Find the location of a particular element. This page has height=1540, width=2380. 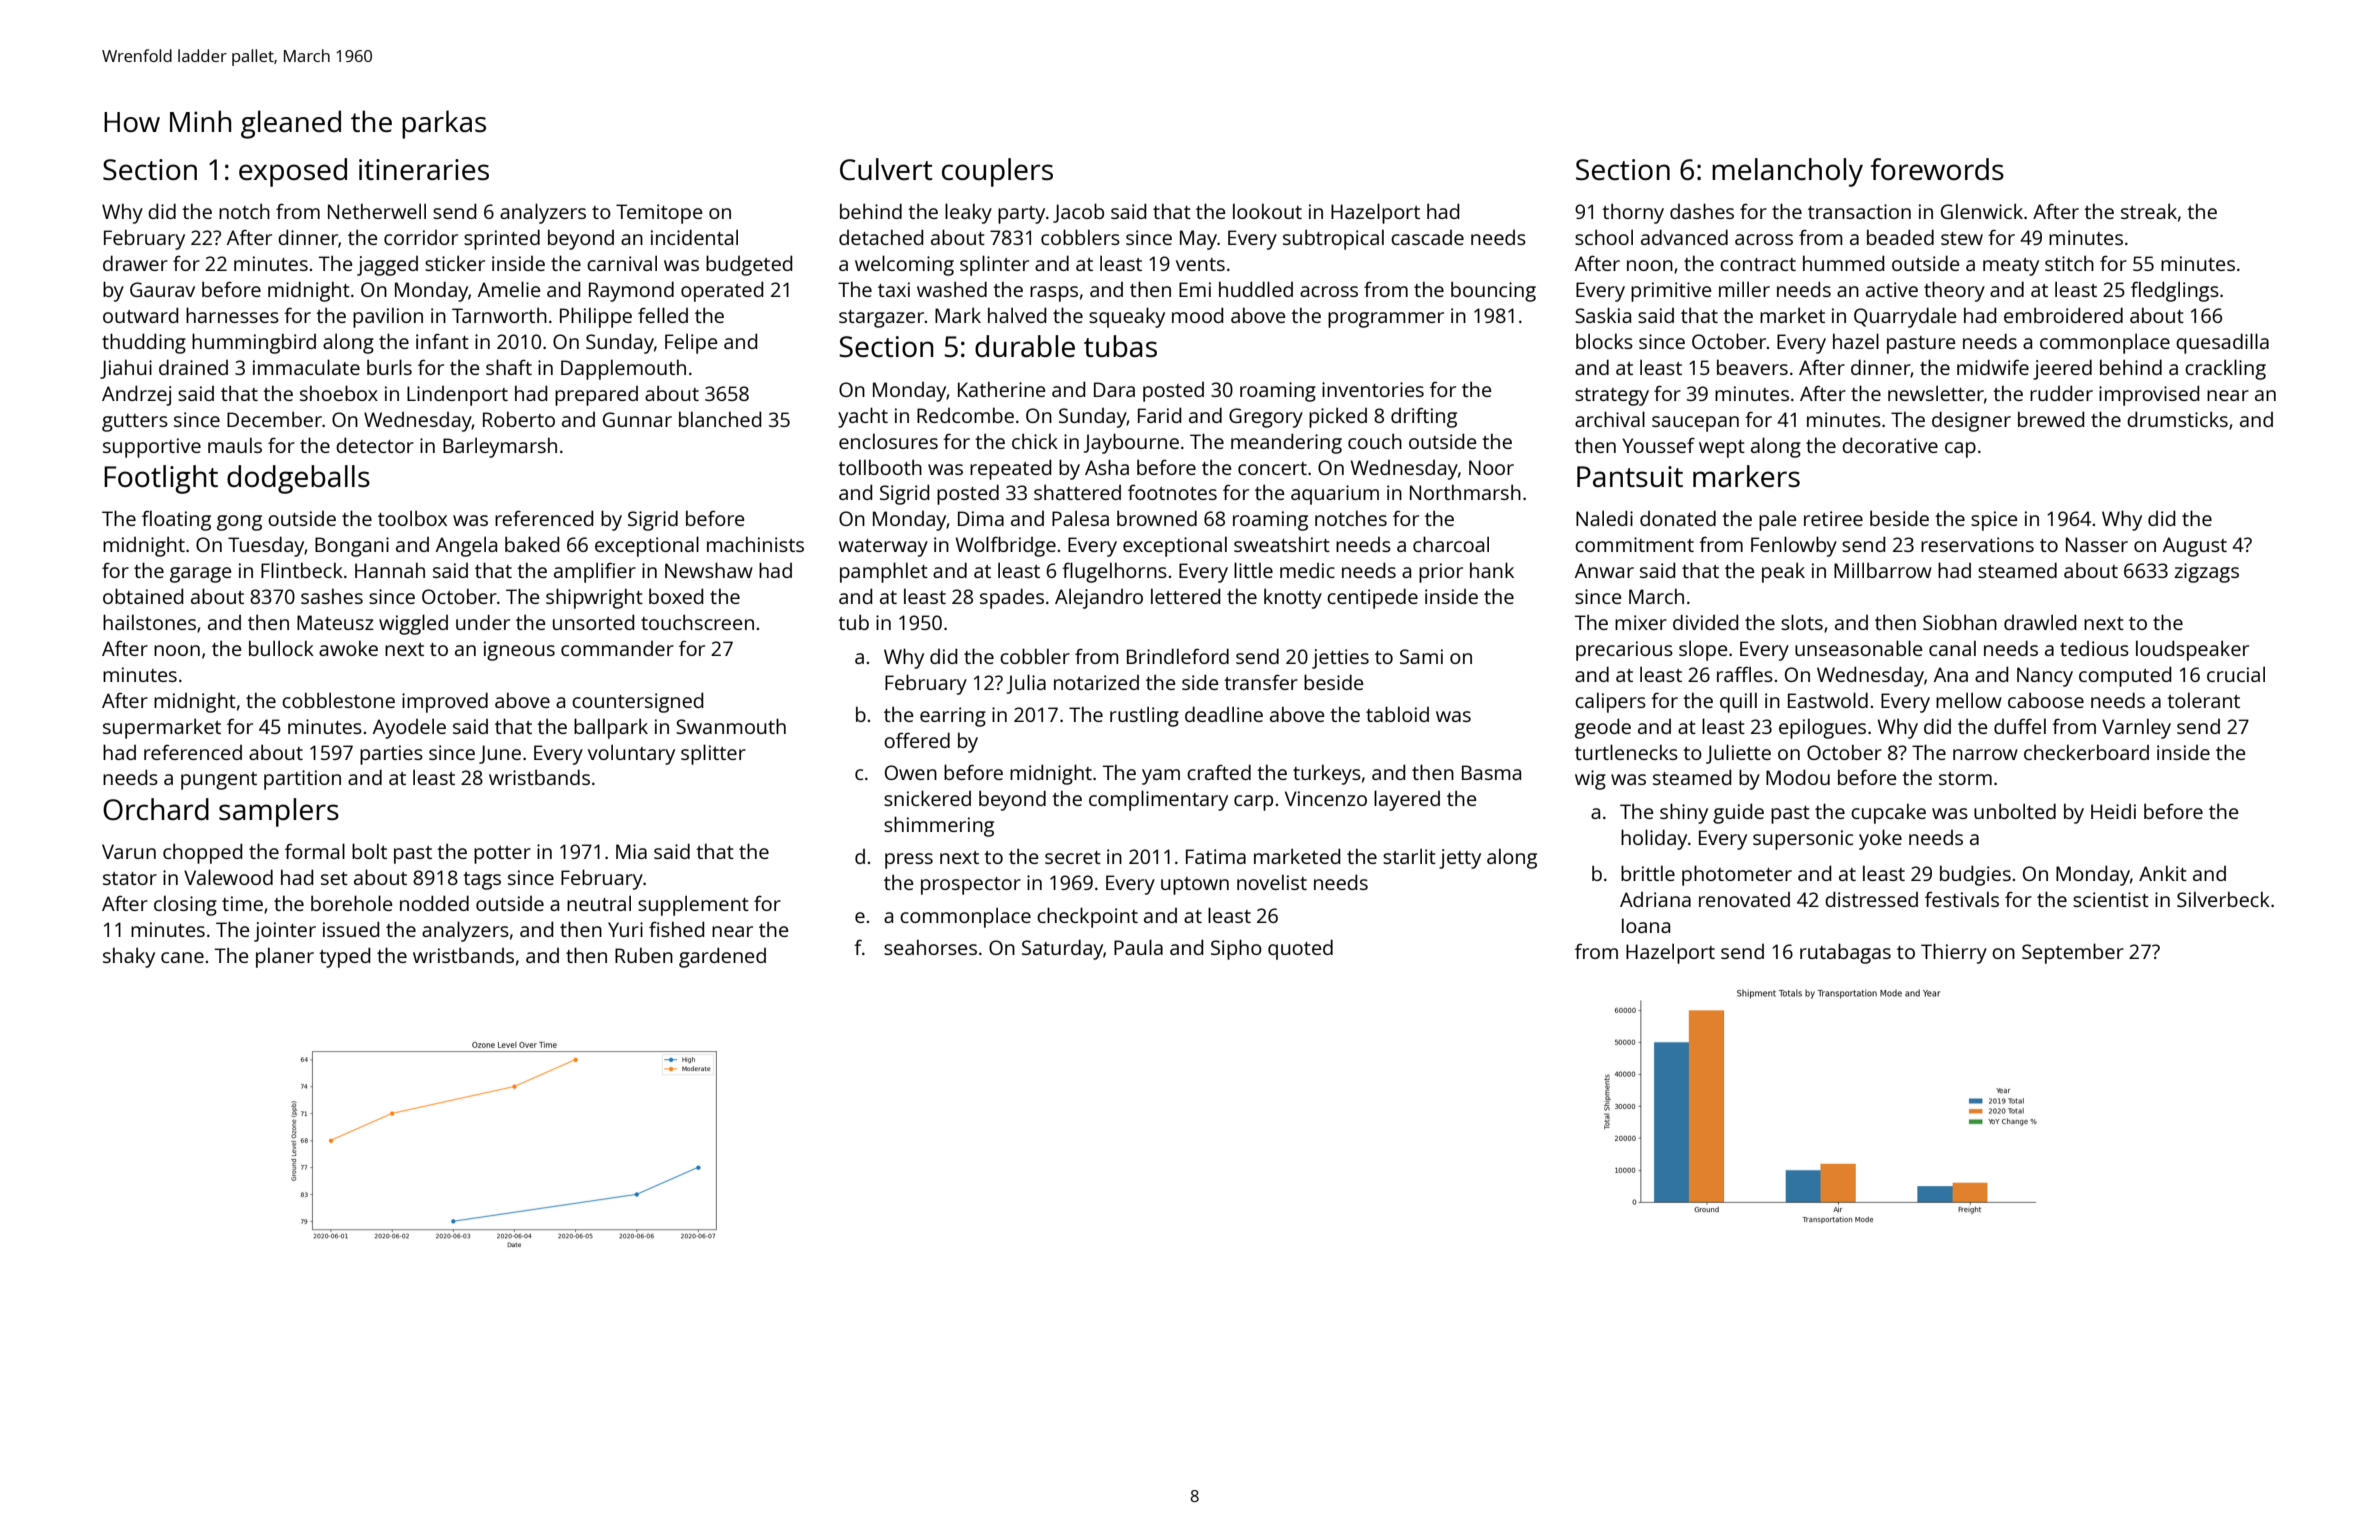

Jacob is located at coordinates (1078, 213).
